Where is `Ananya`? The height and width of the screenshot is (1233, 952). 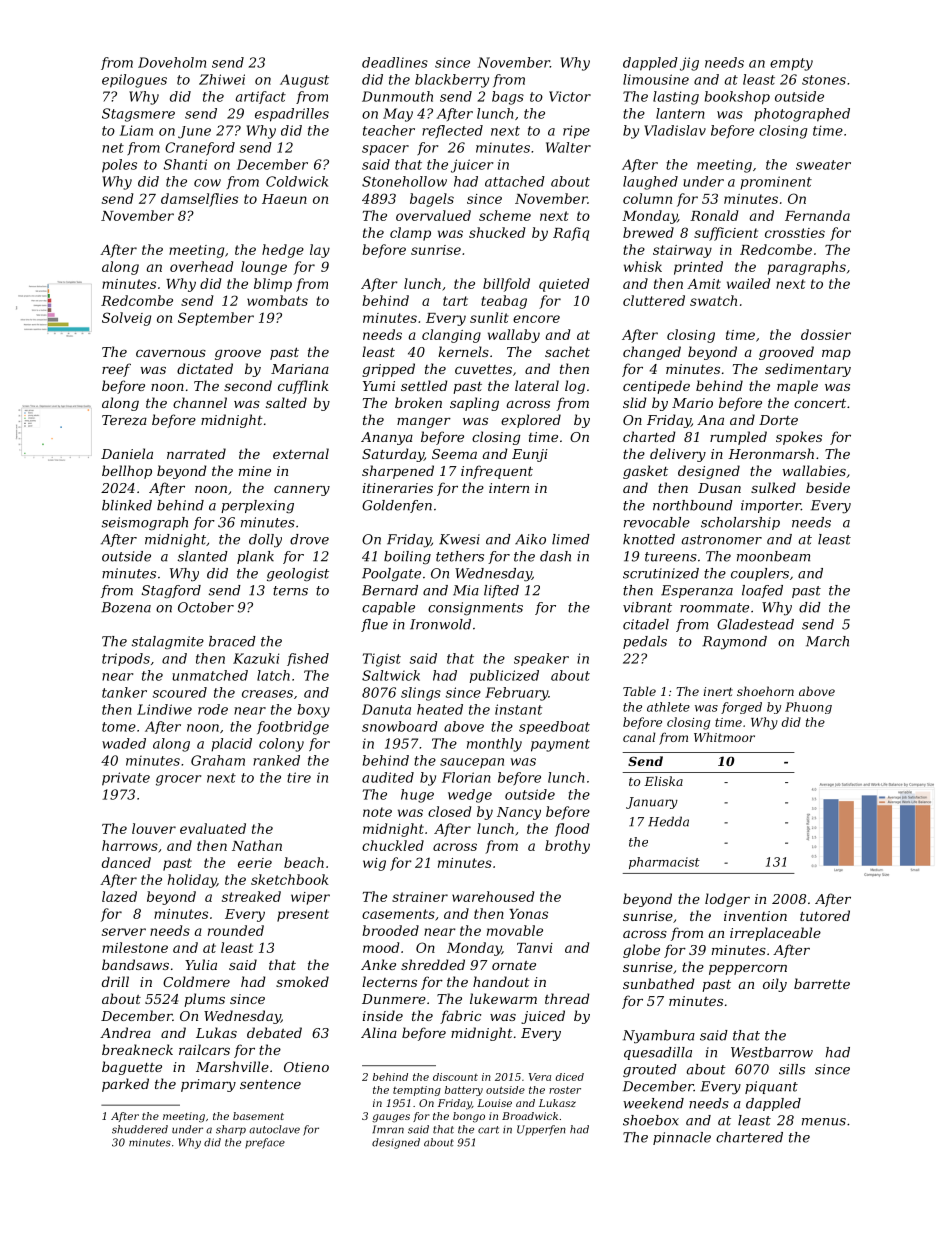
Ananya is located at coordinates (387, 438).
